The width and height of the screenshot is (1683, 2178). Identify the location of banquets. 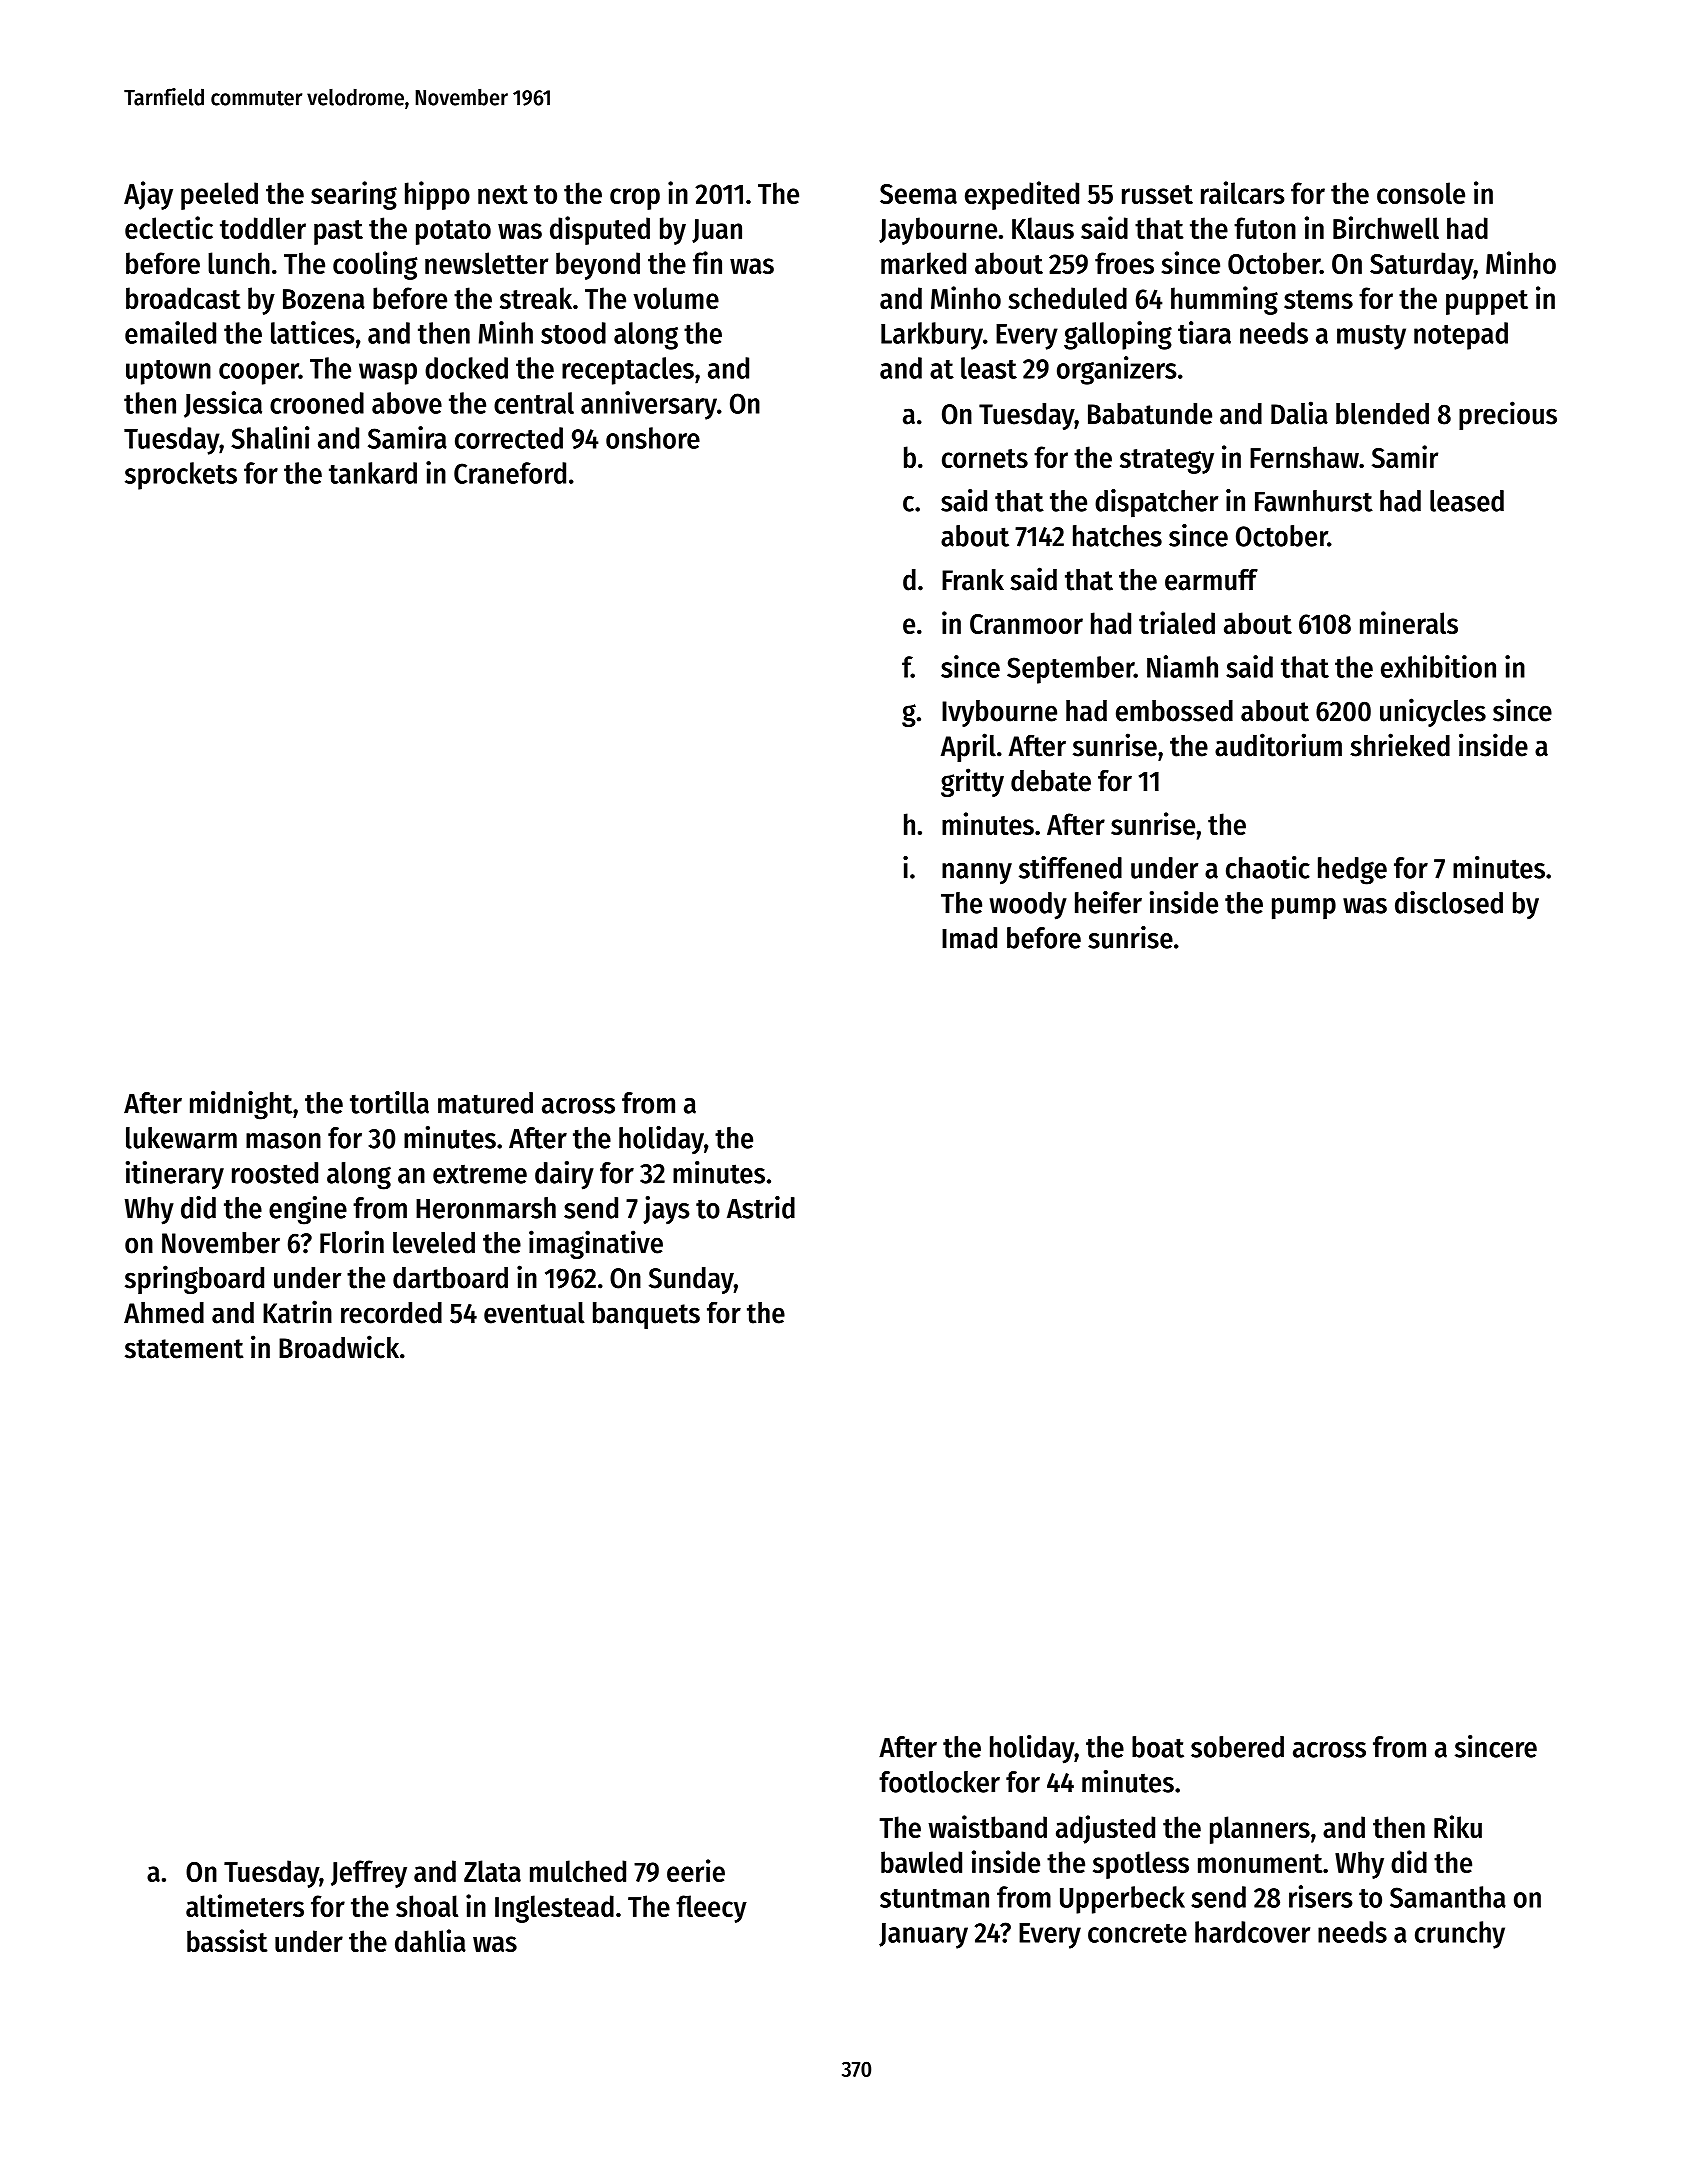
(646, 1315).
